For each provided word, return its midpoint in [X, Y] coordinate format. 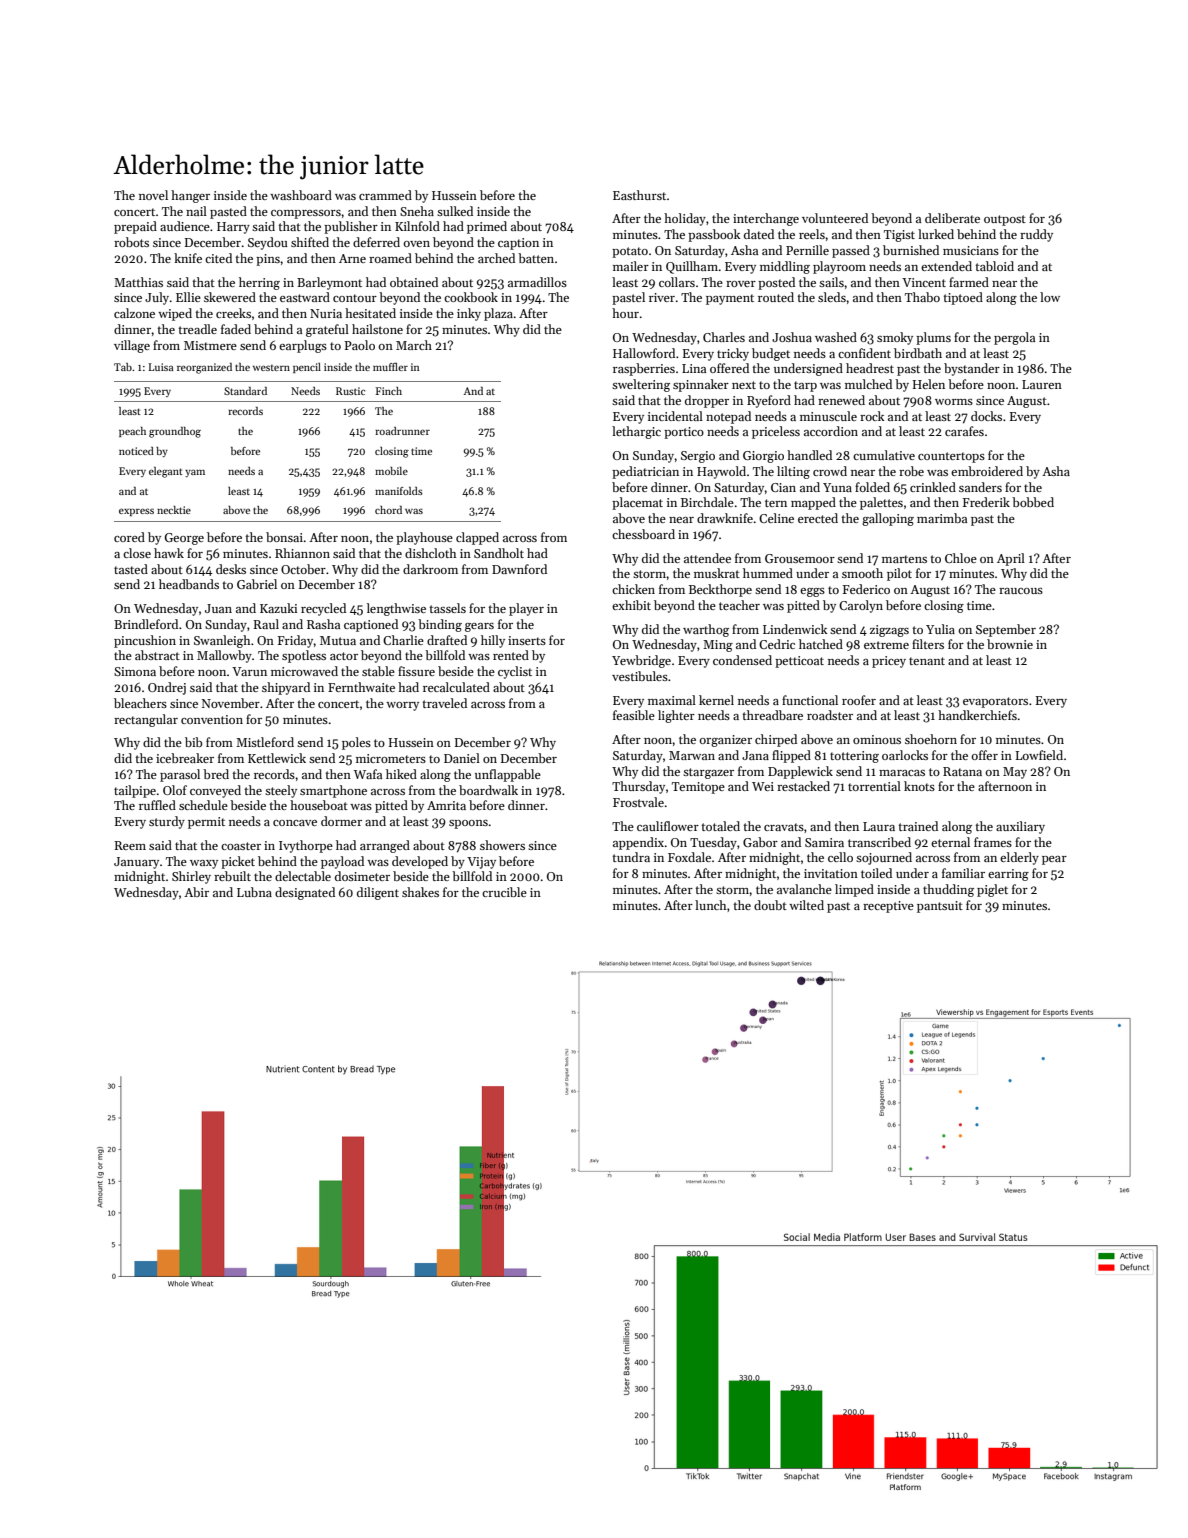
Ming [718, 646]
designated [305, 893]
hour [625, 313]
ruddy [1036, 235]
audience [185, 226]
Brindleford [146, 624]
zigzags [889, 631]
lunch [710, 905]
